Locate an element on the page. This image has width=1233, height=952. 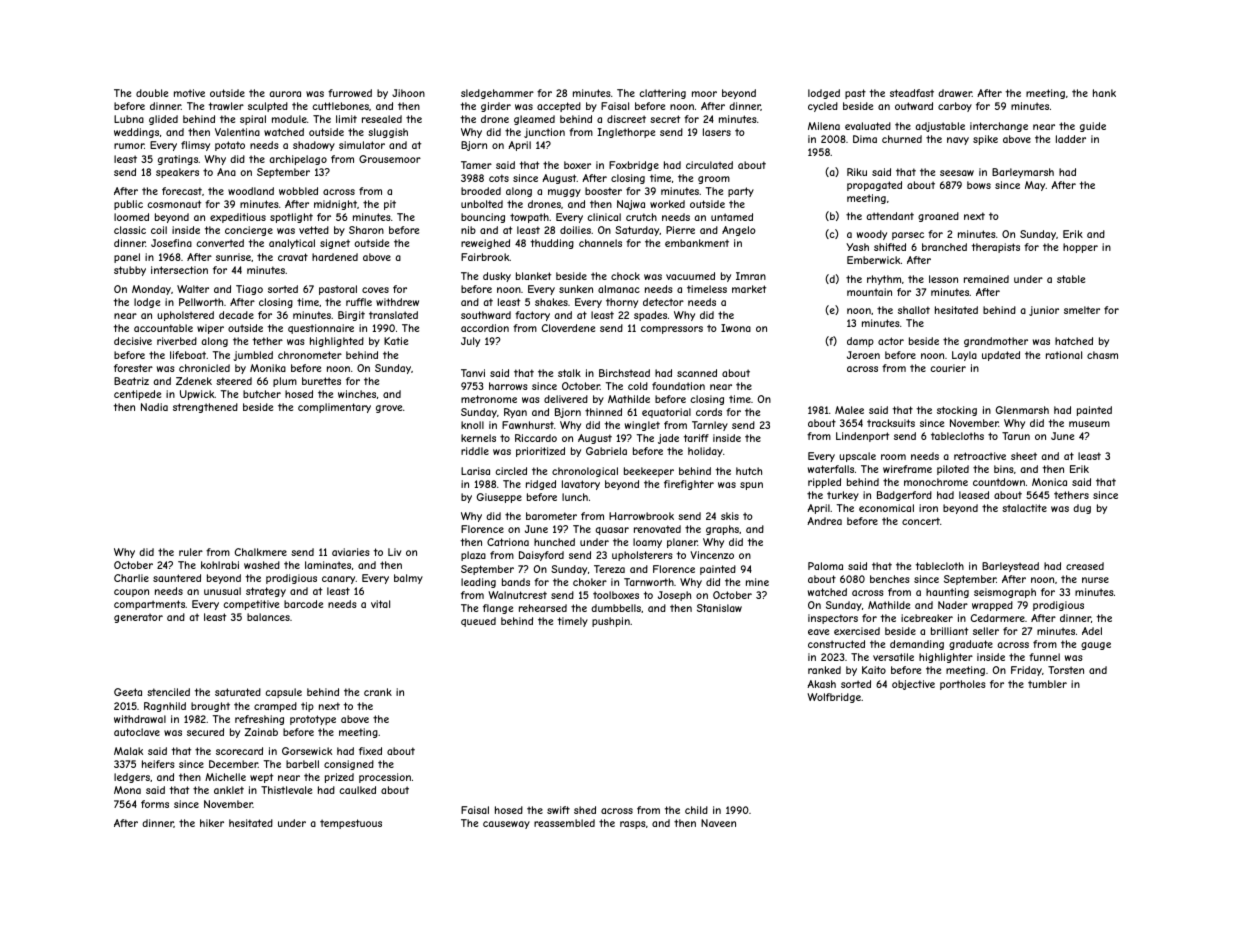
clattering is located at coordinates (662, 94).
